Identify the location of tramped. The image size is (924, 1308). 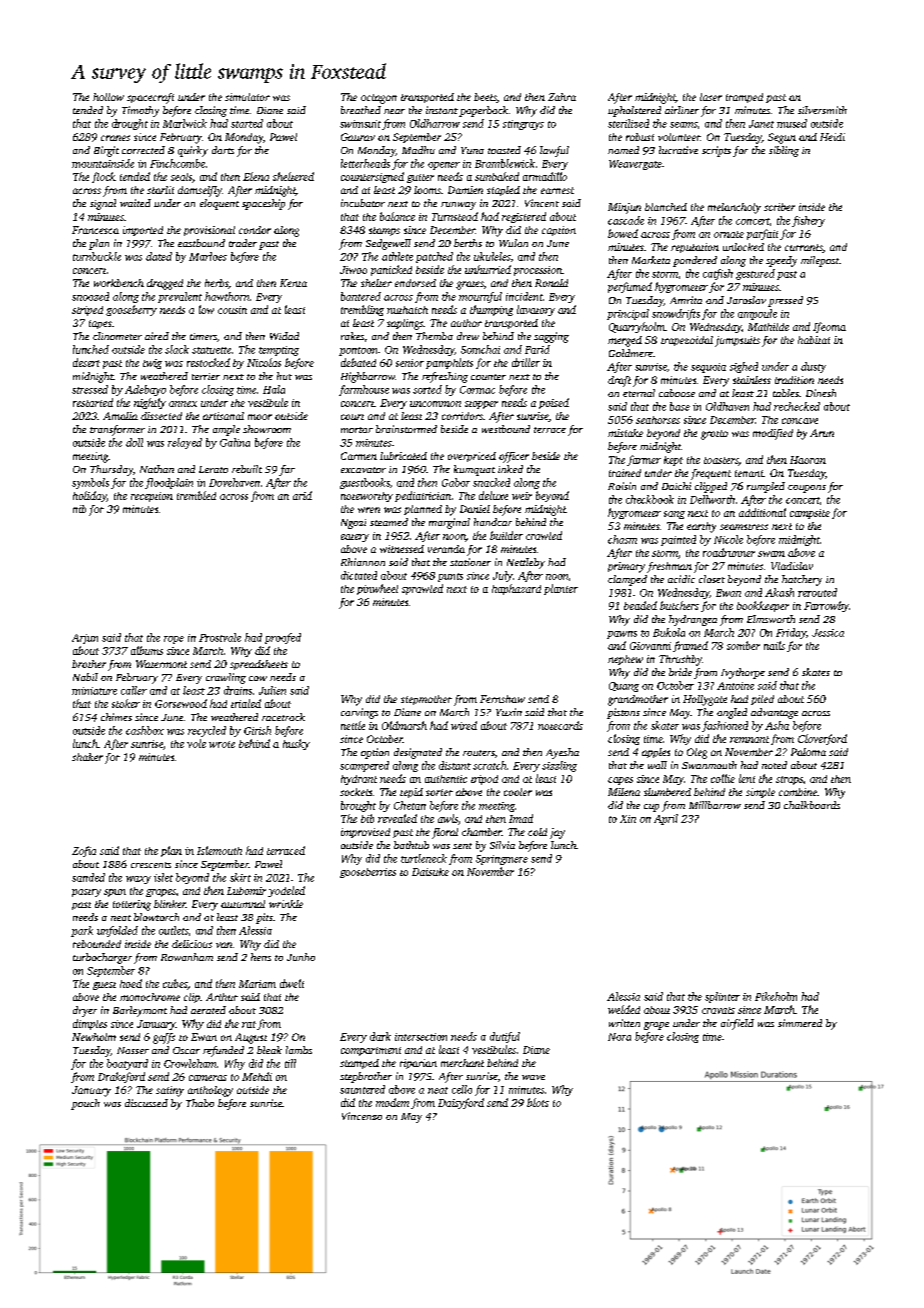
(744, 98).
